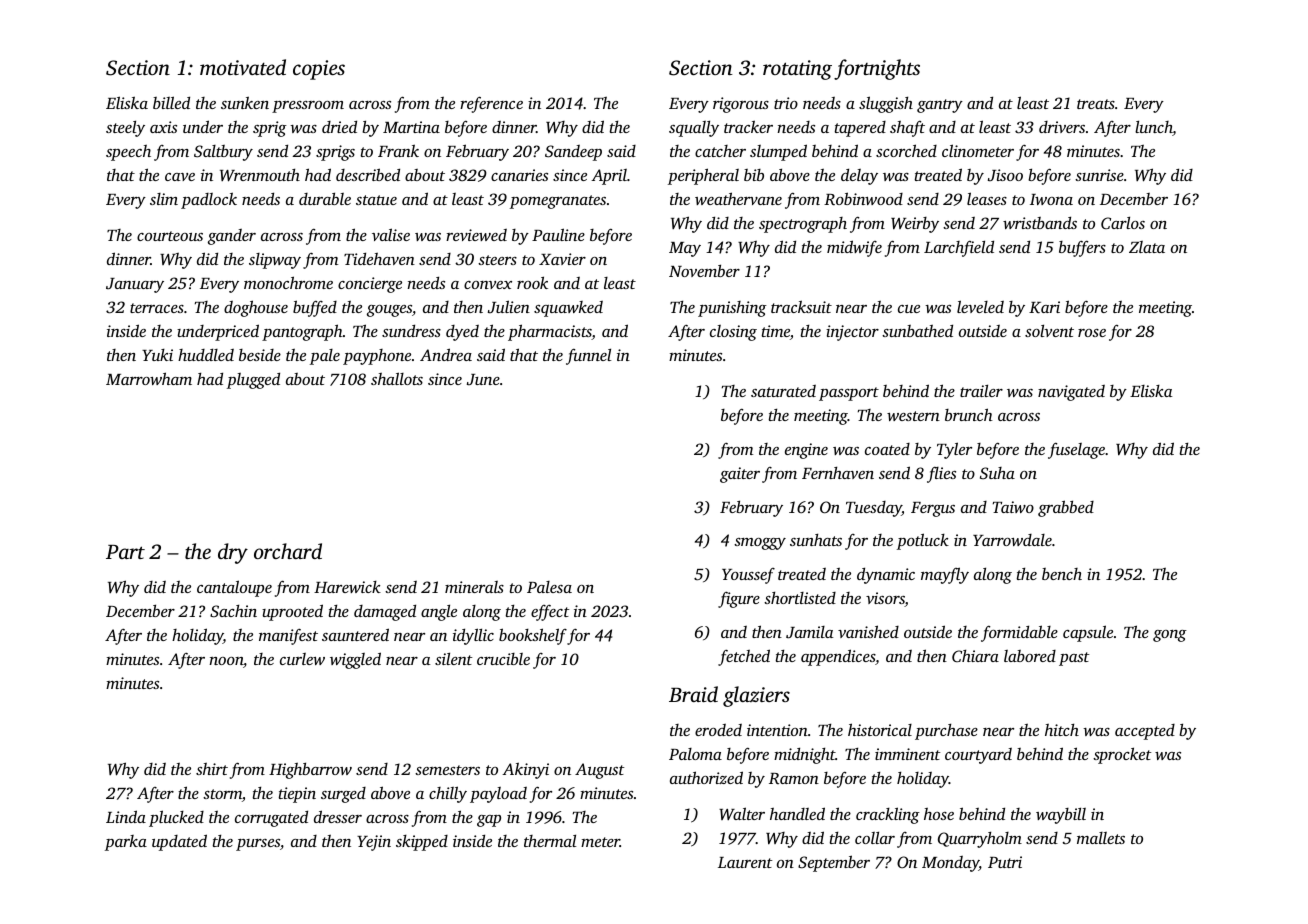 This screenshot has width=1308, height=924. What do you see at coordinates (981, 390) in the screenshot?
I see `trailer` at bounding box center [981, 390].
